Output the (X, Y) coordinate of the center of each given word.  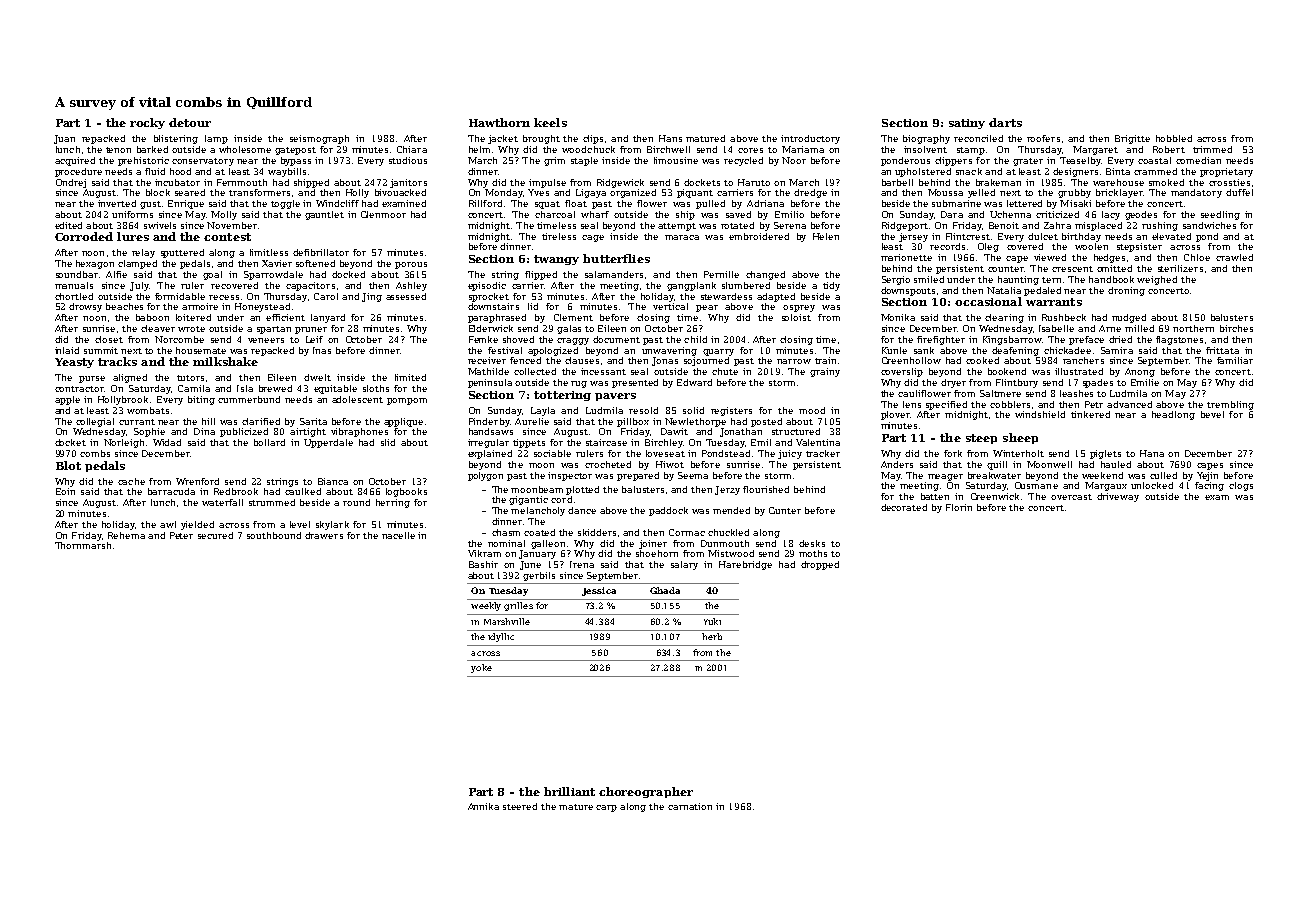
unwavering (669, 351)
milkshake (225, 361)
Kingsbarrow (1012, 340)
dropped (820, 565)
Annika (483, 806)
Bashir (483, 564)
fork (953, 453)
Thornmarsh (83, 545)
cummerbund (249, 399)
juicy (790, 454)
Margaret (1095, 150)
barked (152, 149)
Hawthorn (499, 122)
